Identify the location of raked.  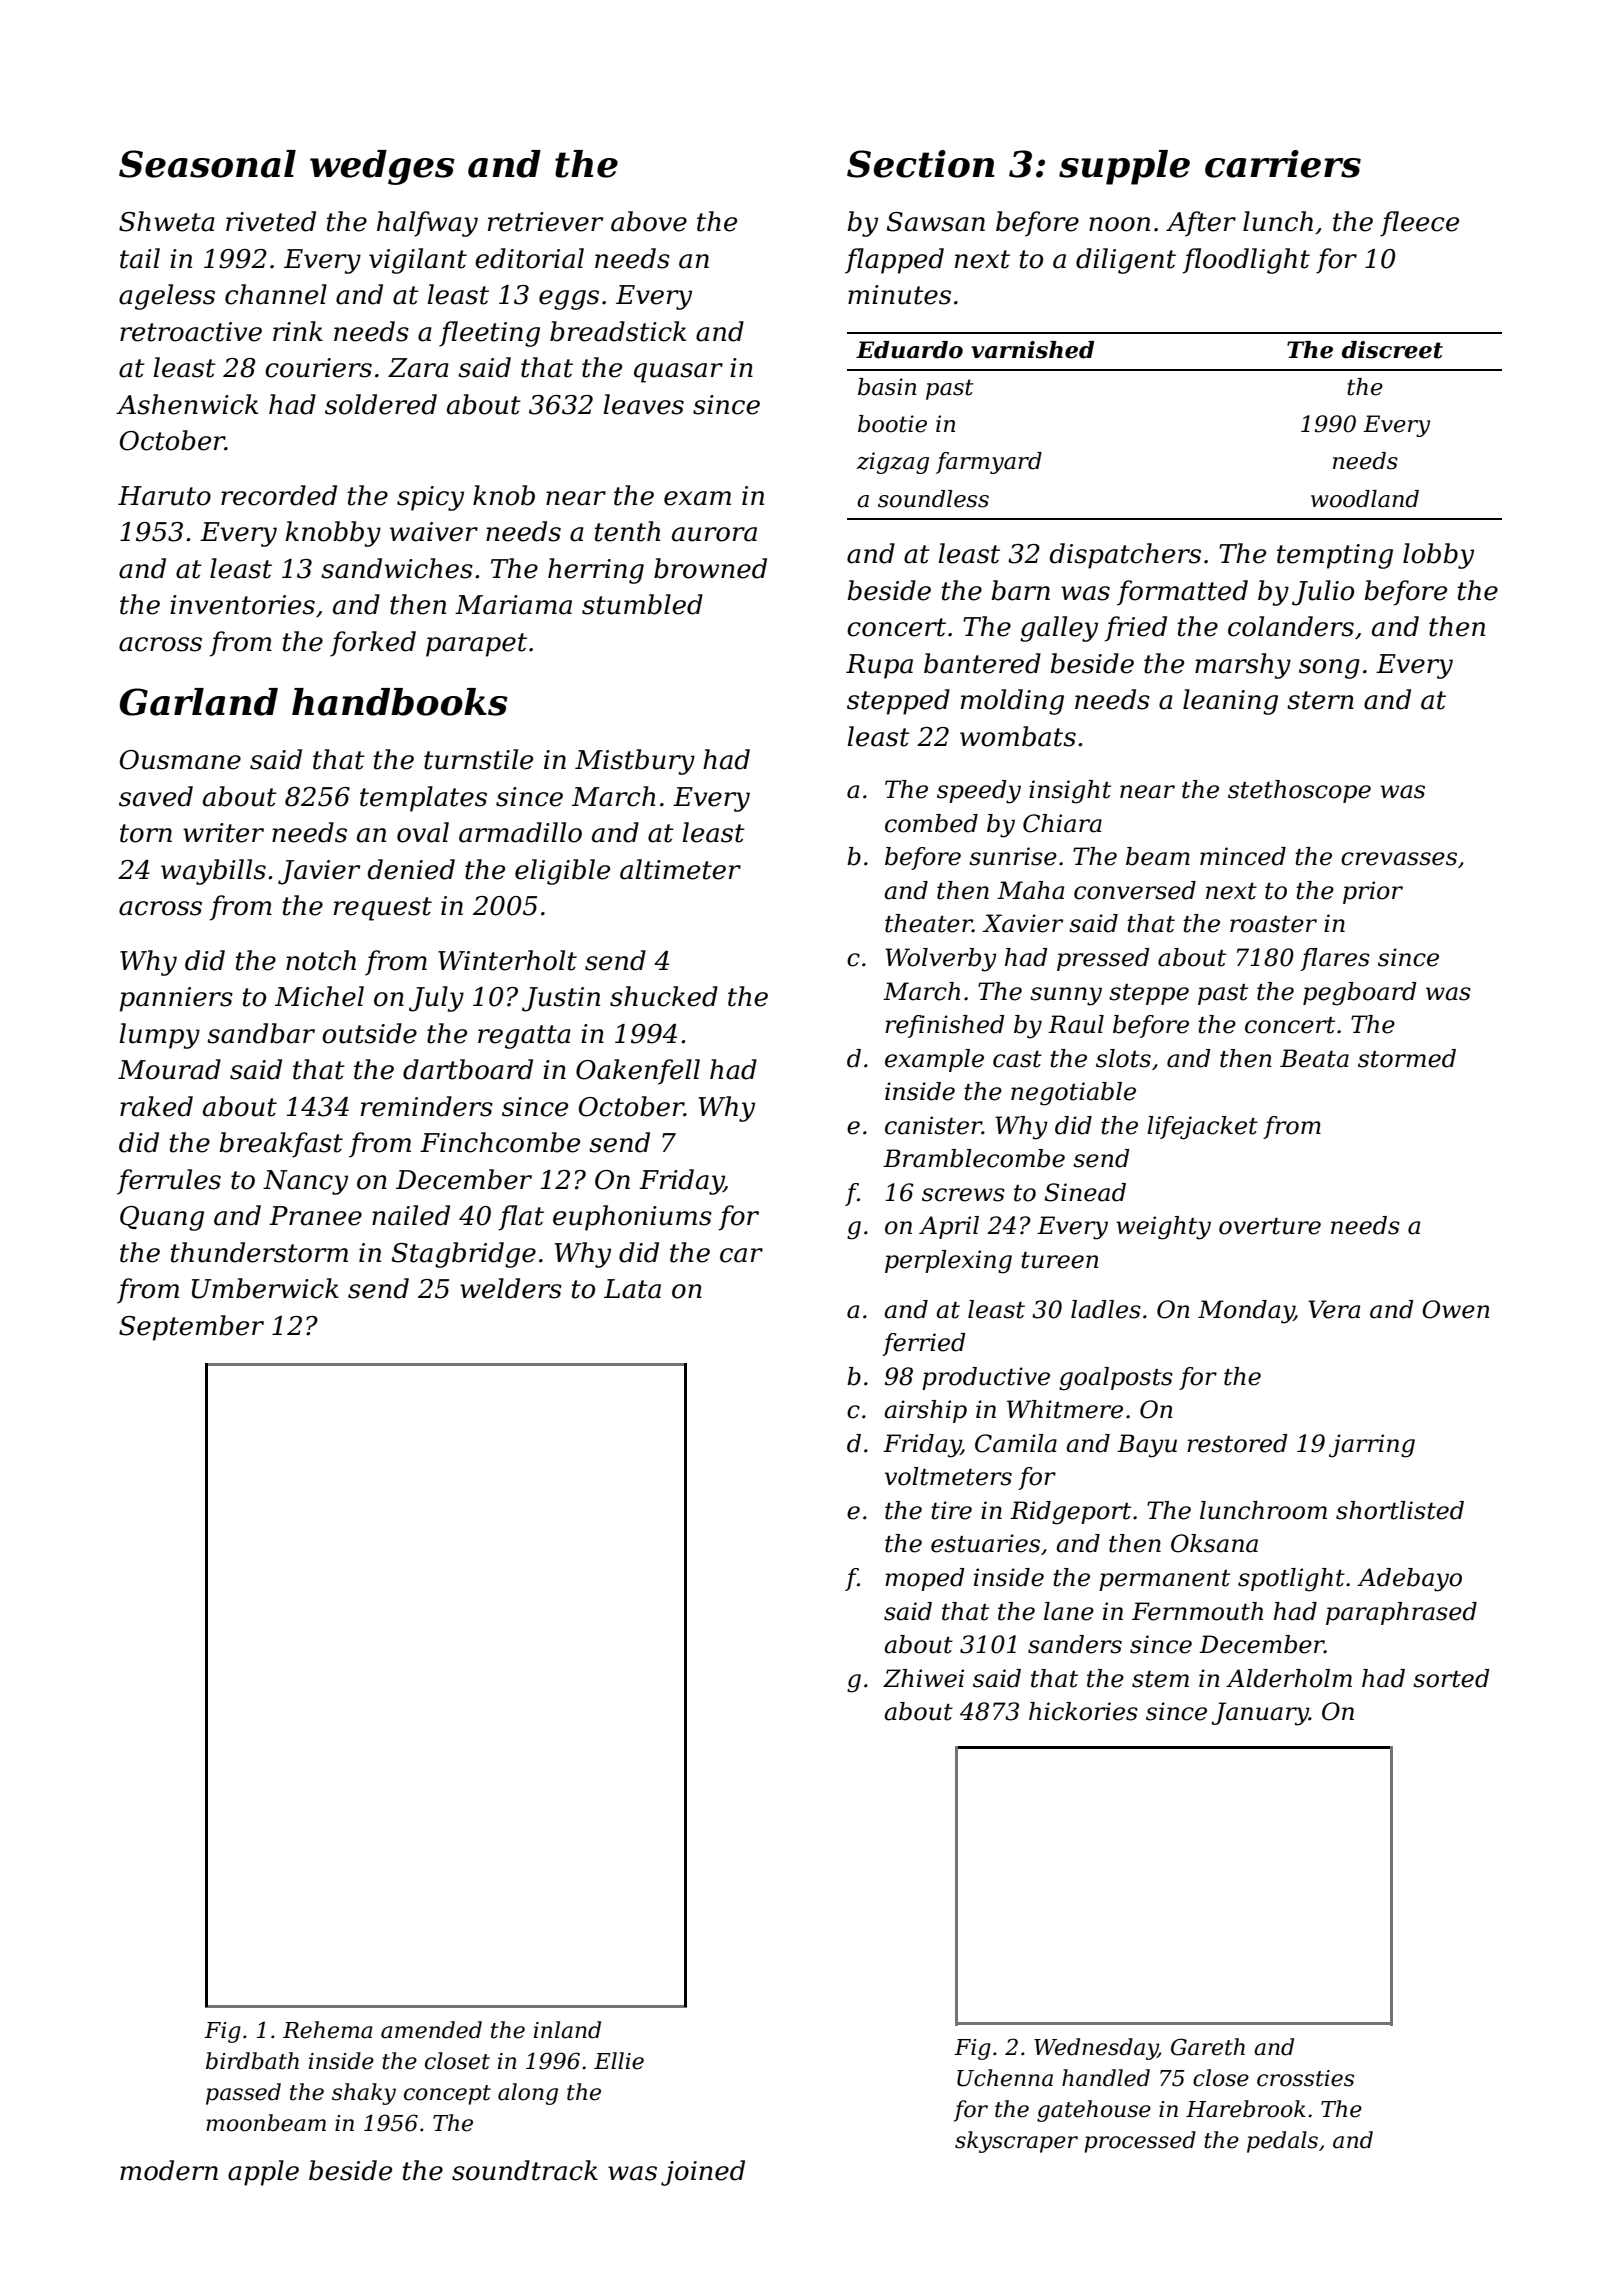
(156, 1106).
